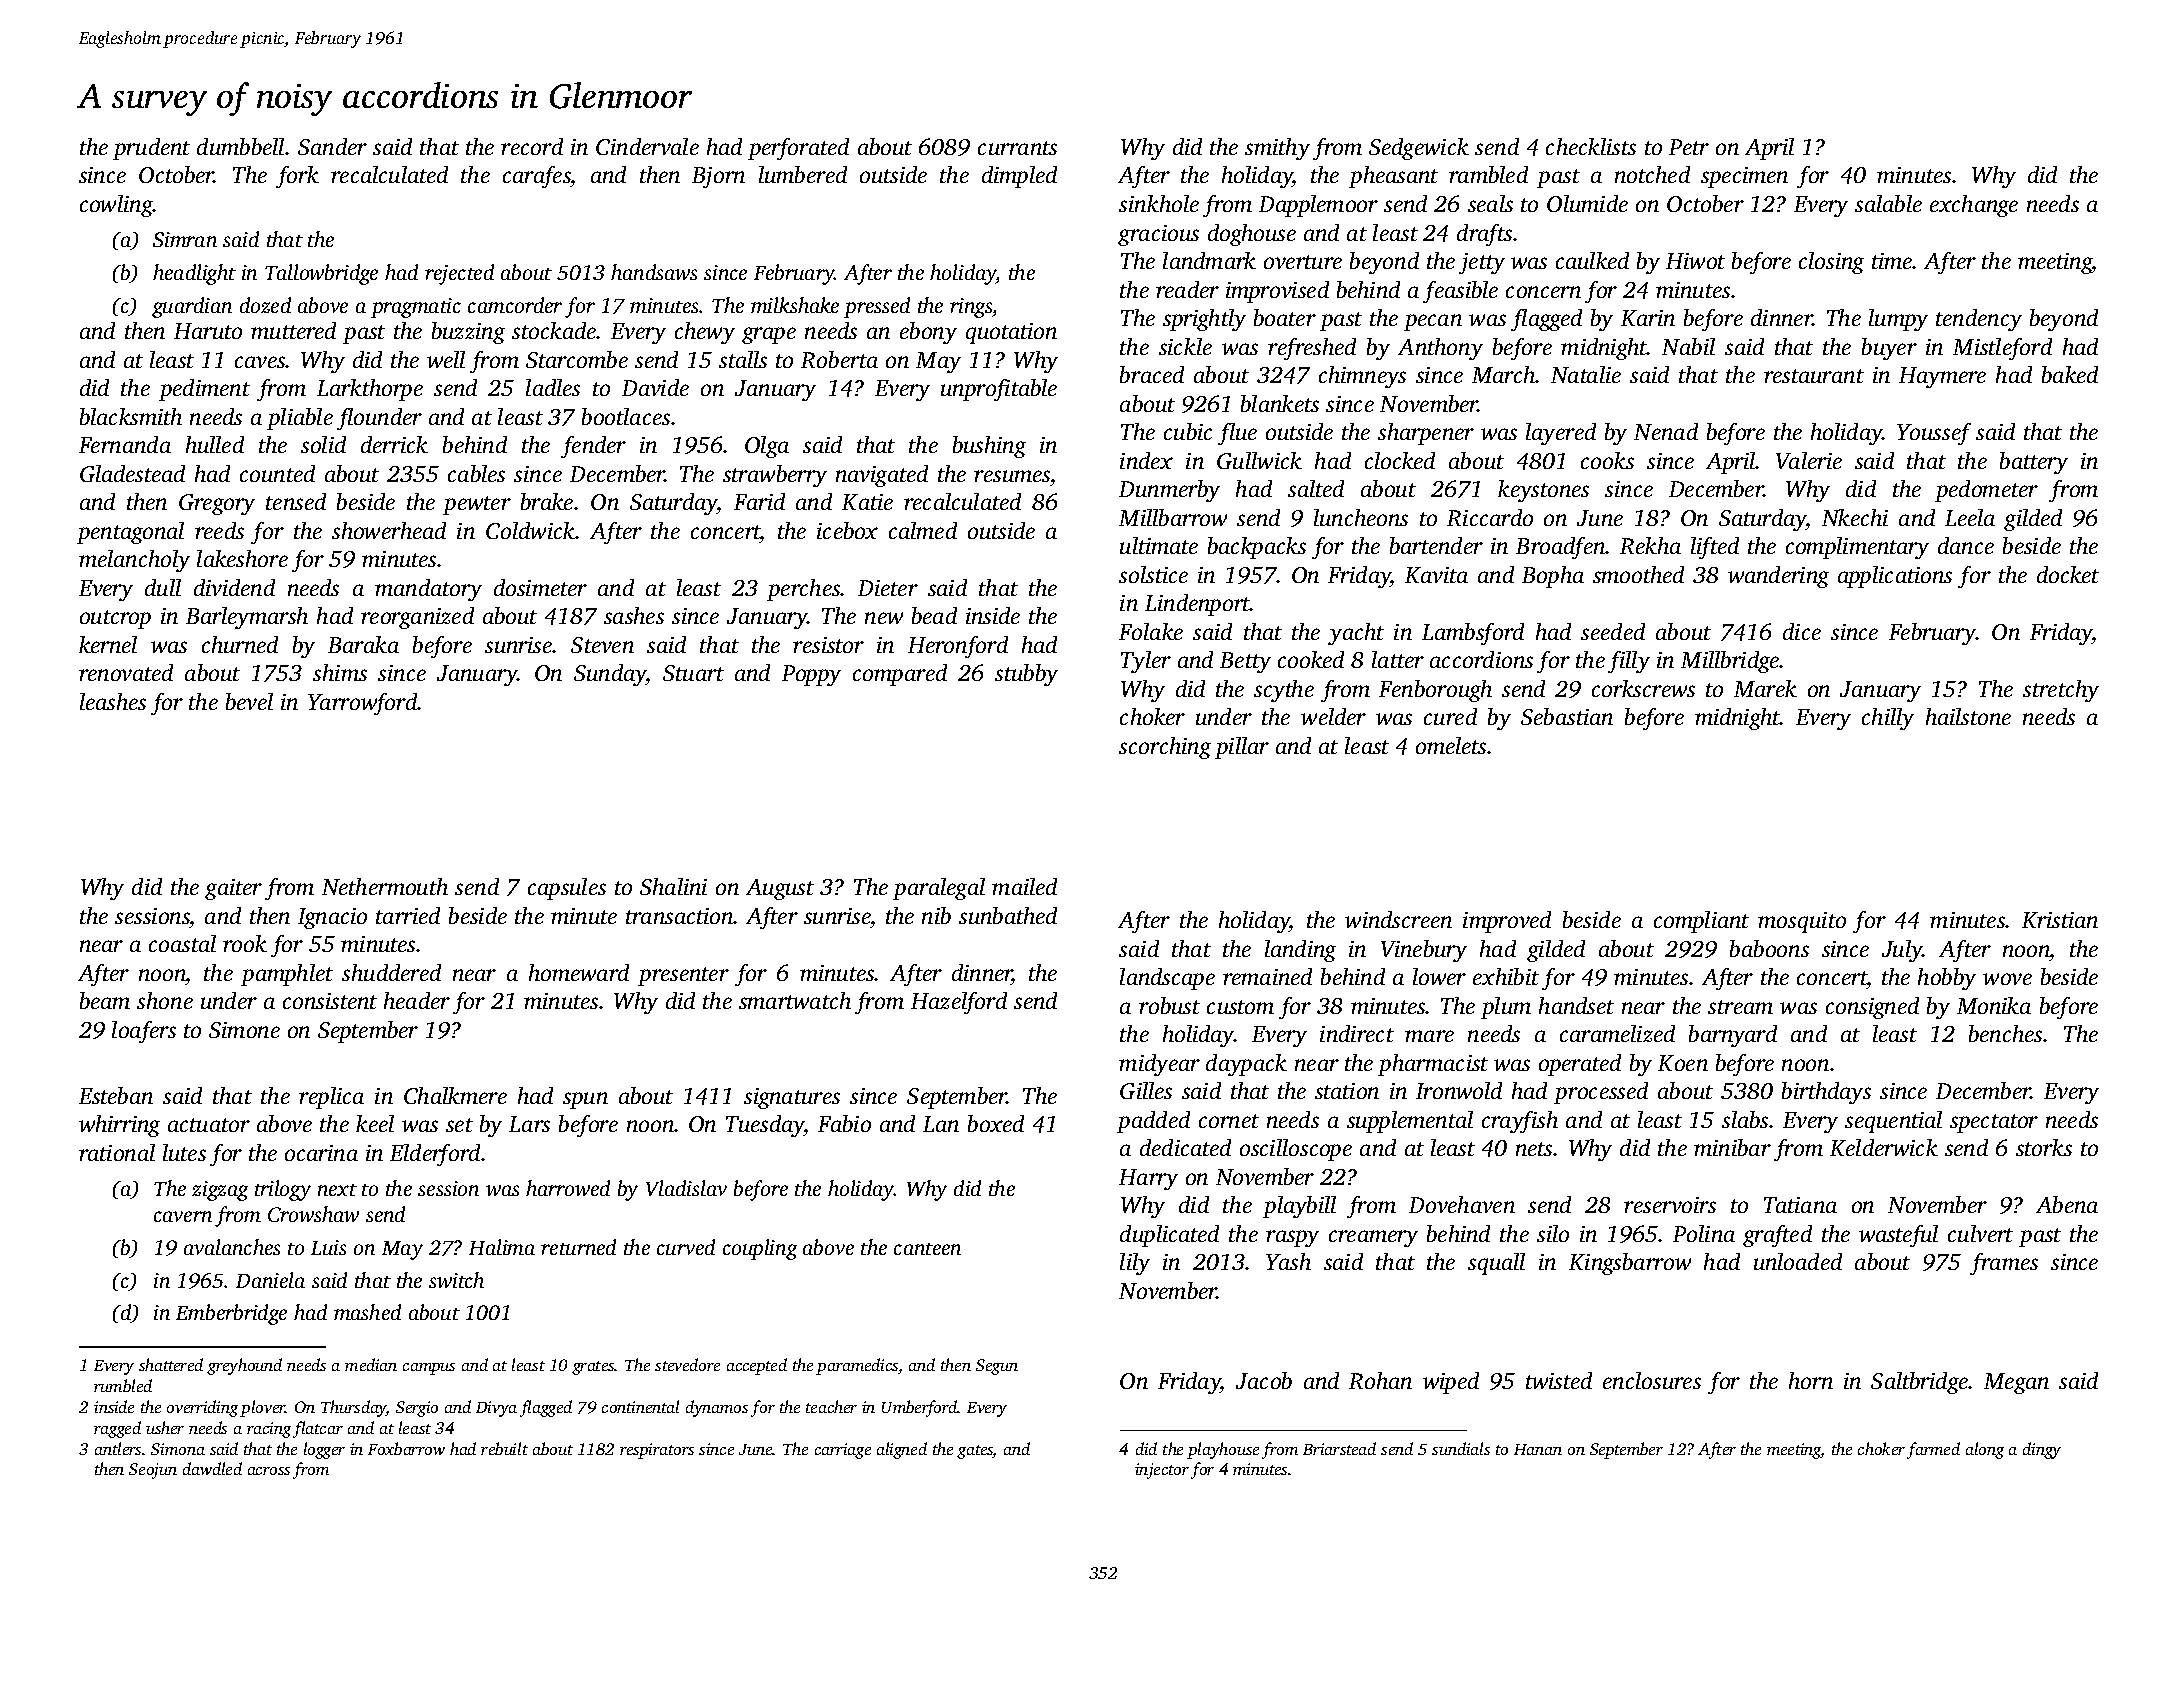 The image size is (2178, 1683). What do you see at coordinates (1169, 1005) in the screenshot?
I see `robust` at bounding box center [1169, 1005].
